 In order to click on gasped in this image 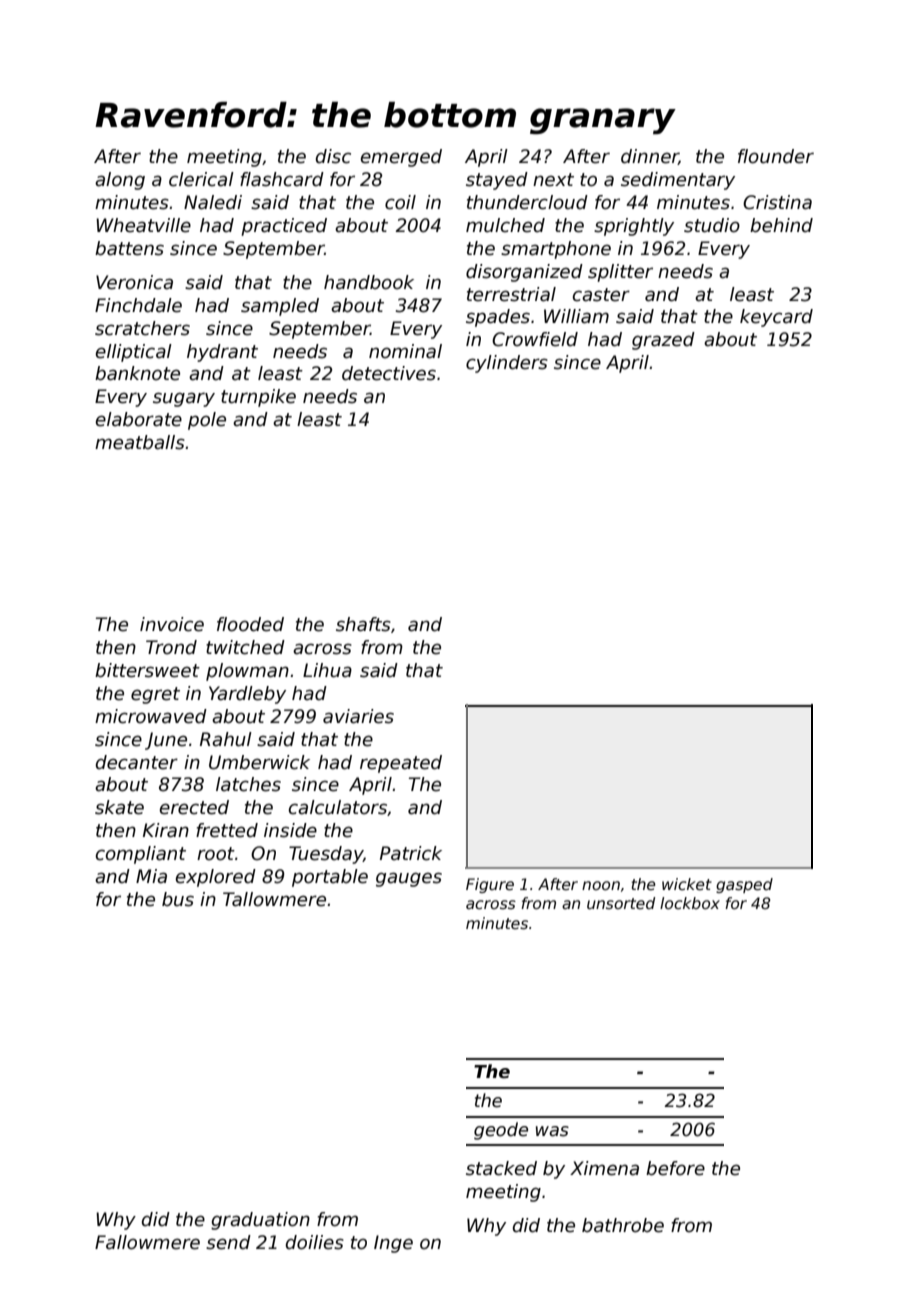, I will do `click(744, 885)`.
